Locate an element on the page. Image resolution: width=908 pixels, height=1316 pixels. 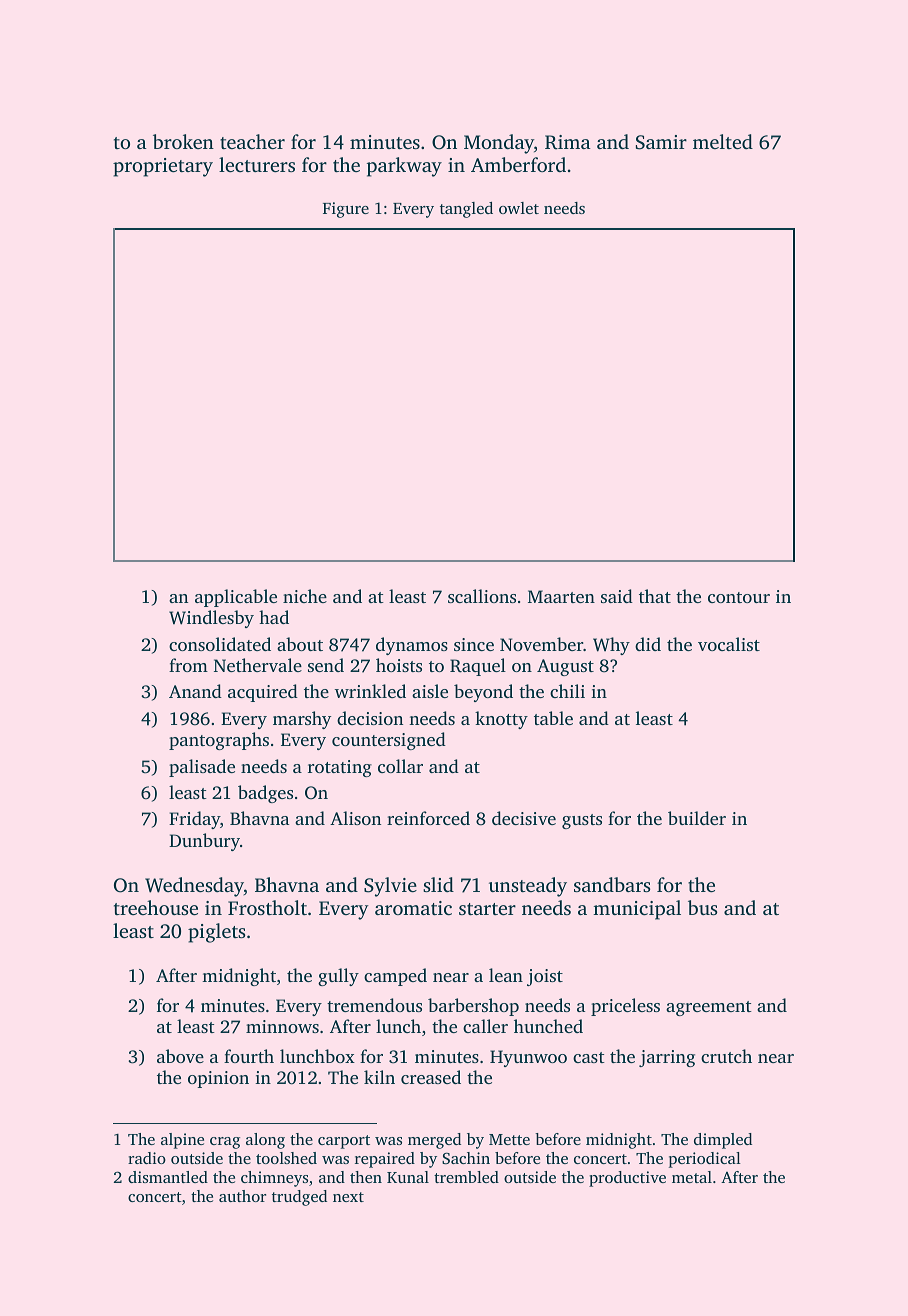
consolidated is located at coordinates (220, 644).
